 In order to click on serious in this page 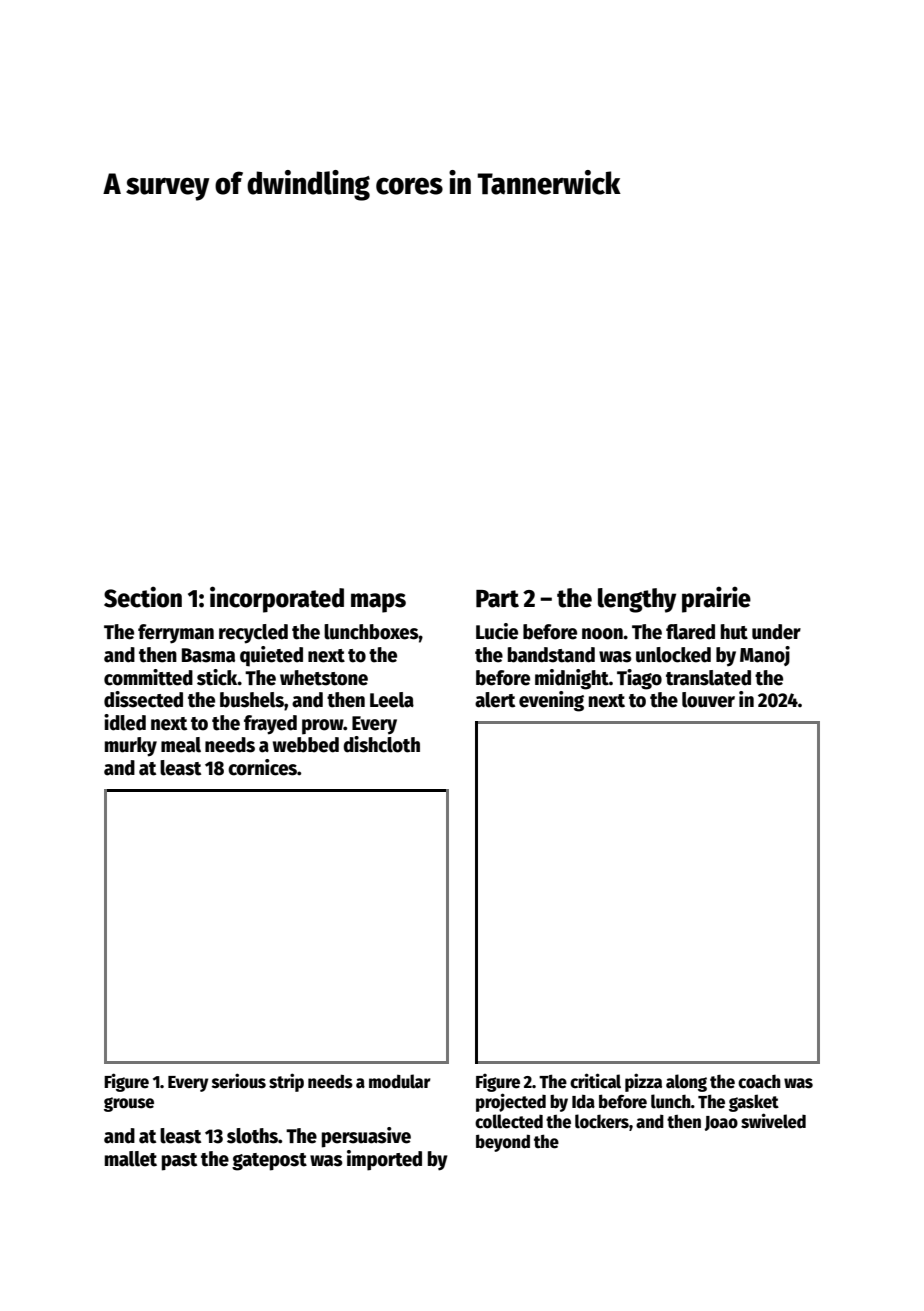, I will do `click(239, 1081)`.
